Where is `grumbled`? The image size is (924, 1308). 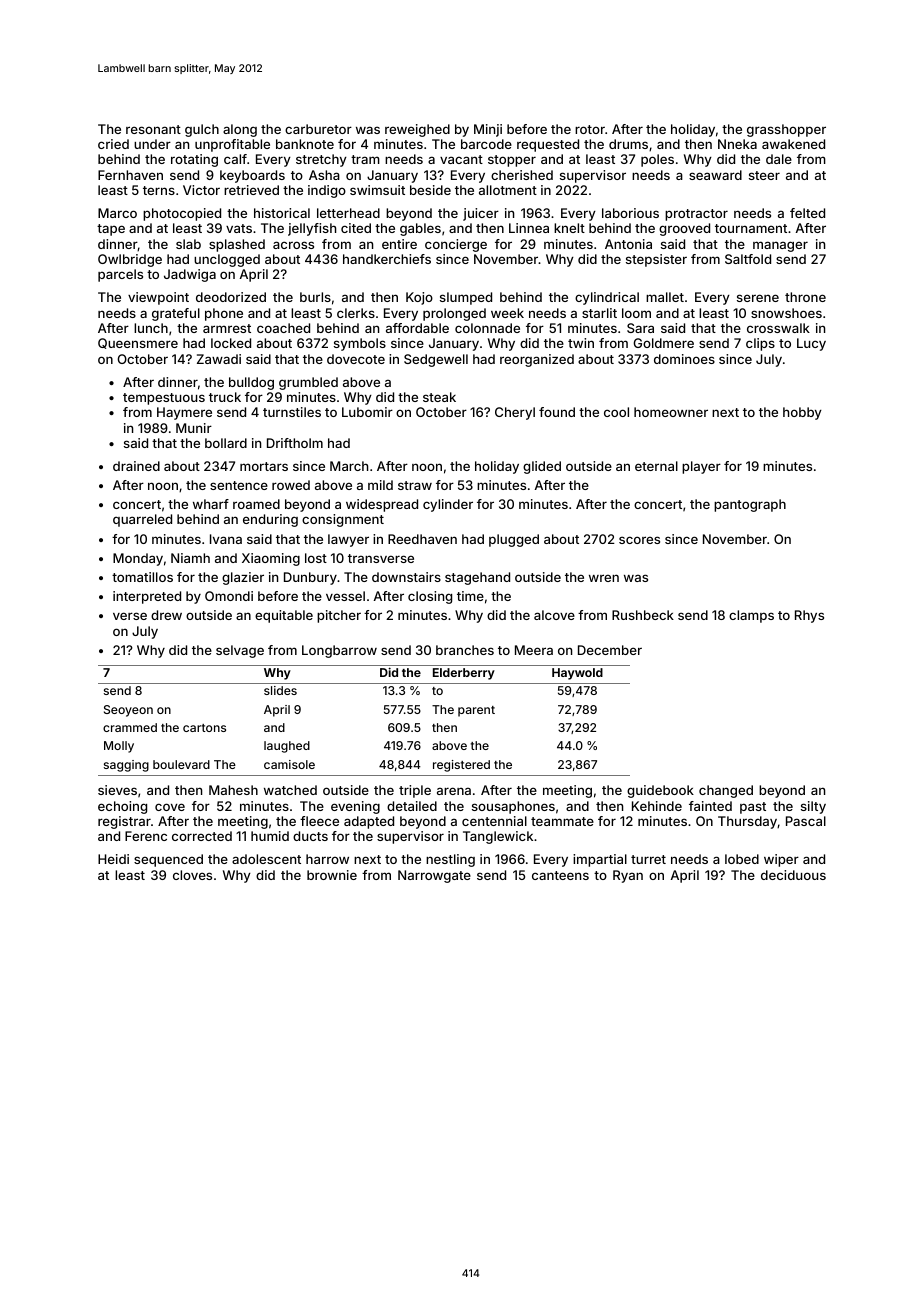
grumbled is located at coordinates (308, 383).
